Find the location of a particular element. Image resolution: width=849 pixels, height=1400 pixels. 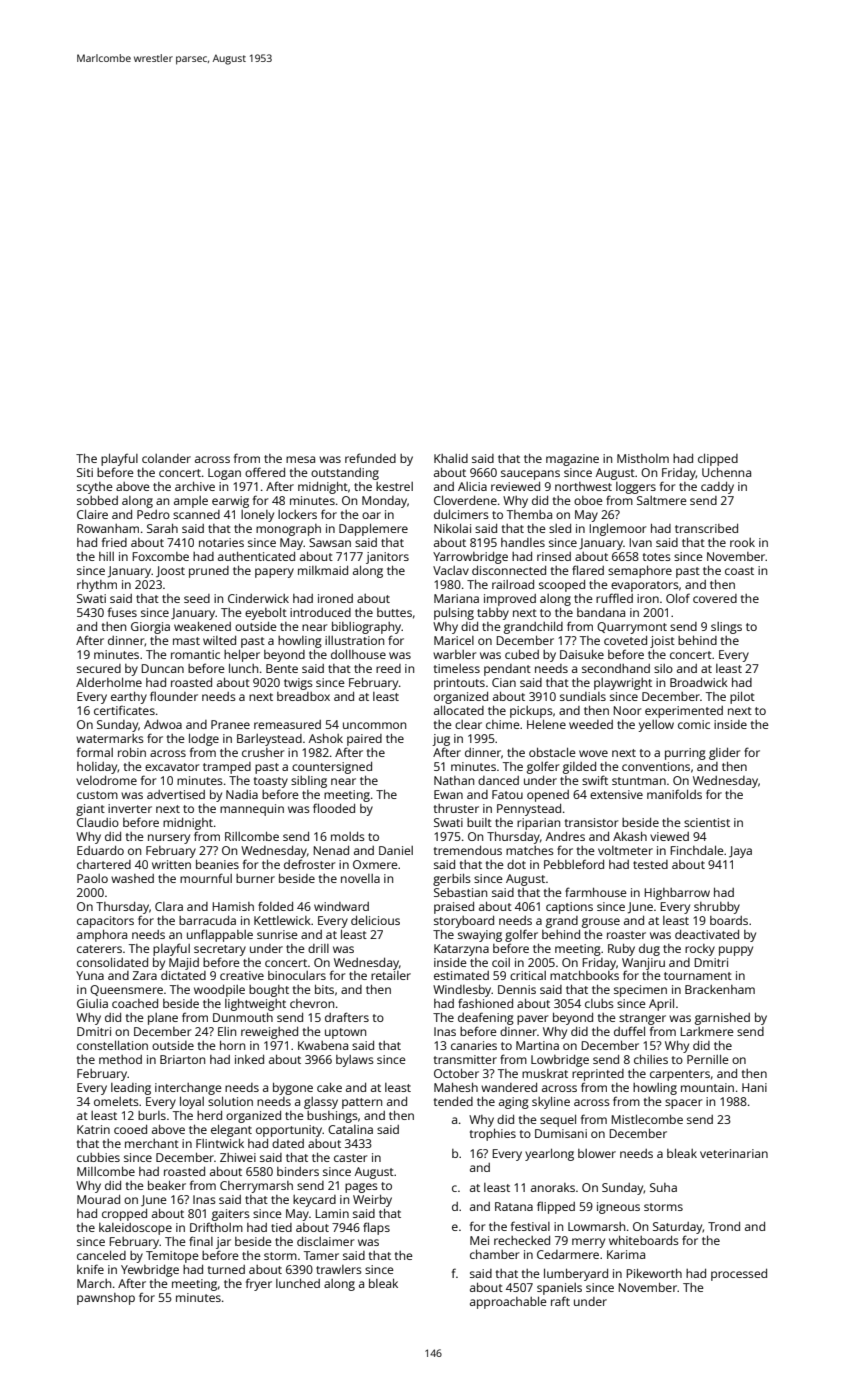

ample is located at coordinates (191, 502).
